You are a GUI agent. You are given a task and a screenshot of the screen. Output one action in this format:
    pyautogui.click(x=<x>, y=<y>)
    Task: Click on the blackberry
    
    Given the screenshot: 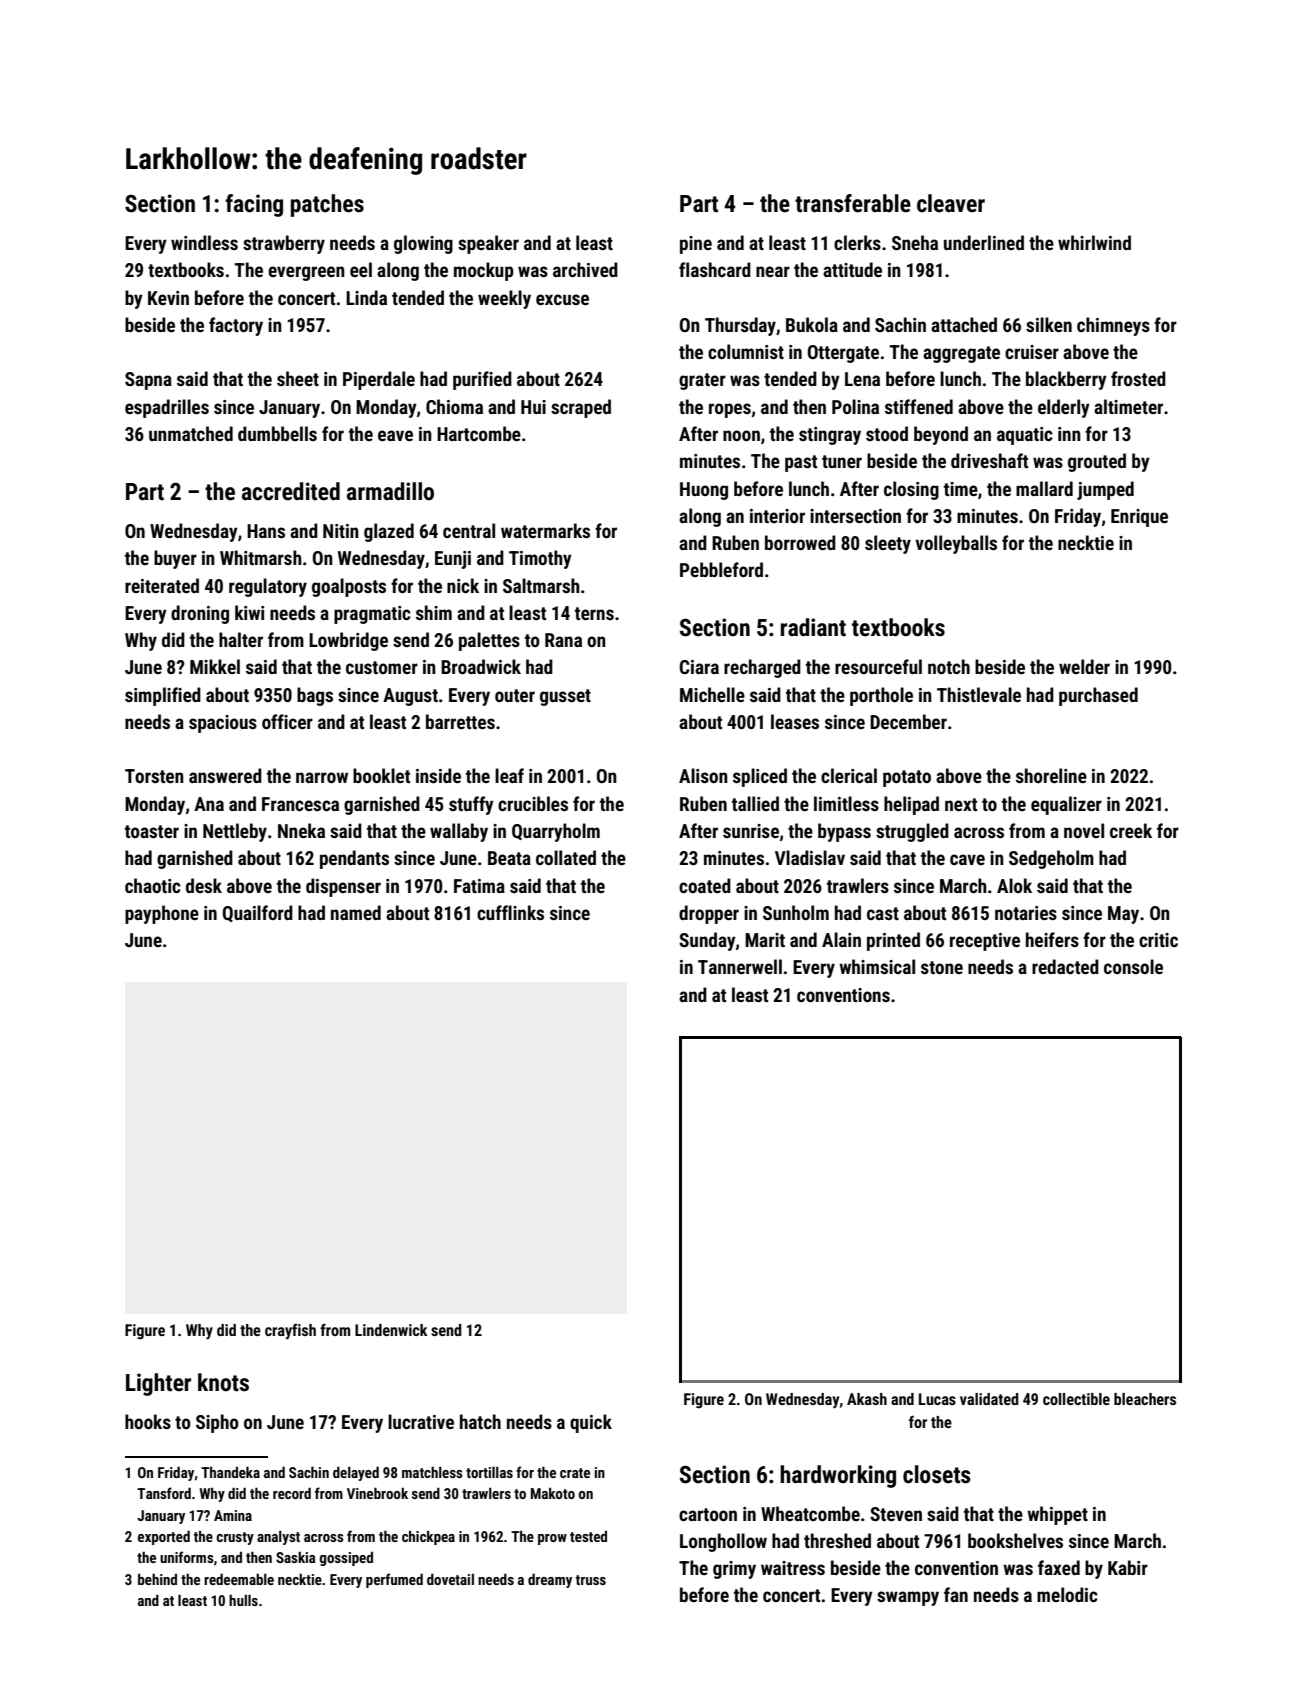 What is the action you would take?
    pyautogui.click(x=1066, y=380)
